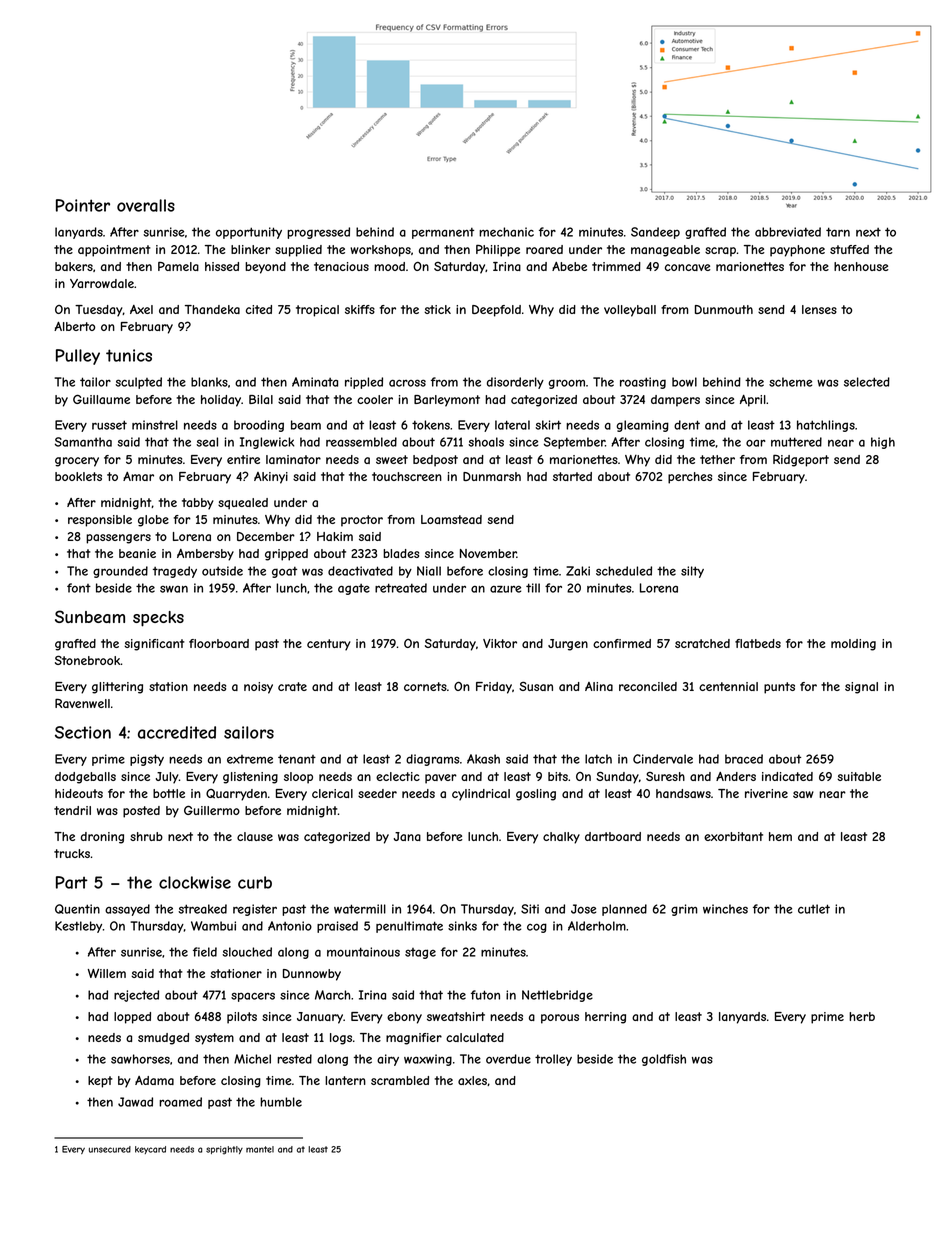  What do you see at coordinates (472, 1080) in the document?
I see `axles` at bounding box center [472, 1080].
